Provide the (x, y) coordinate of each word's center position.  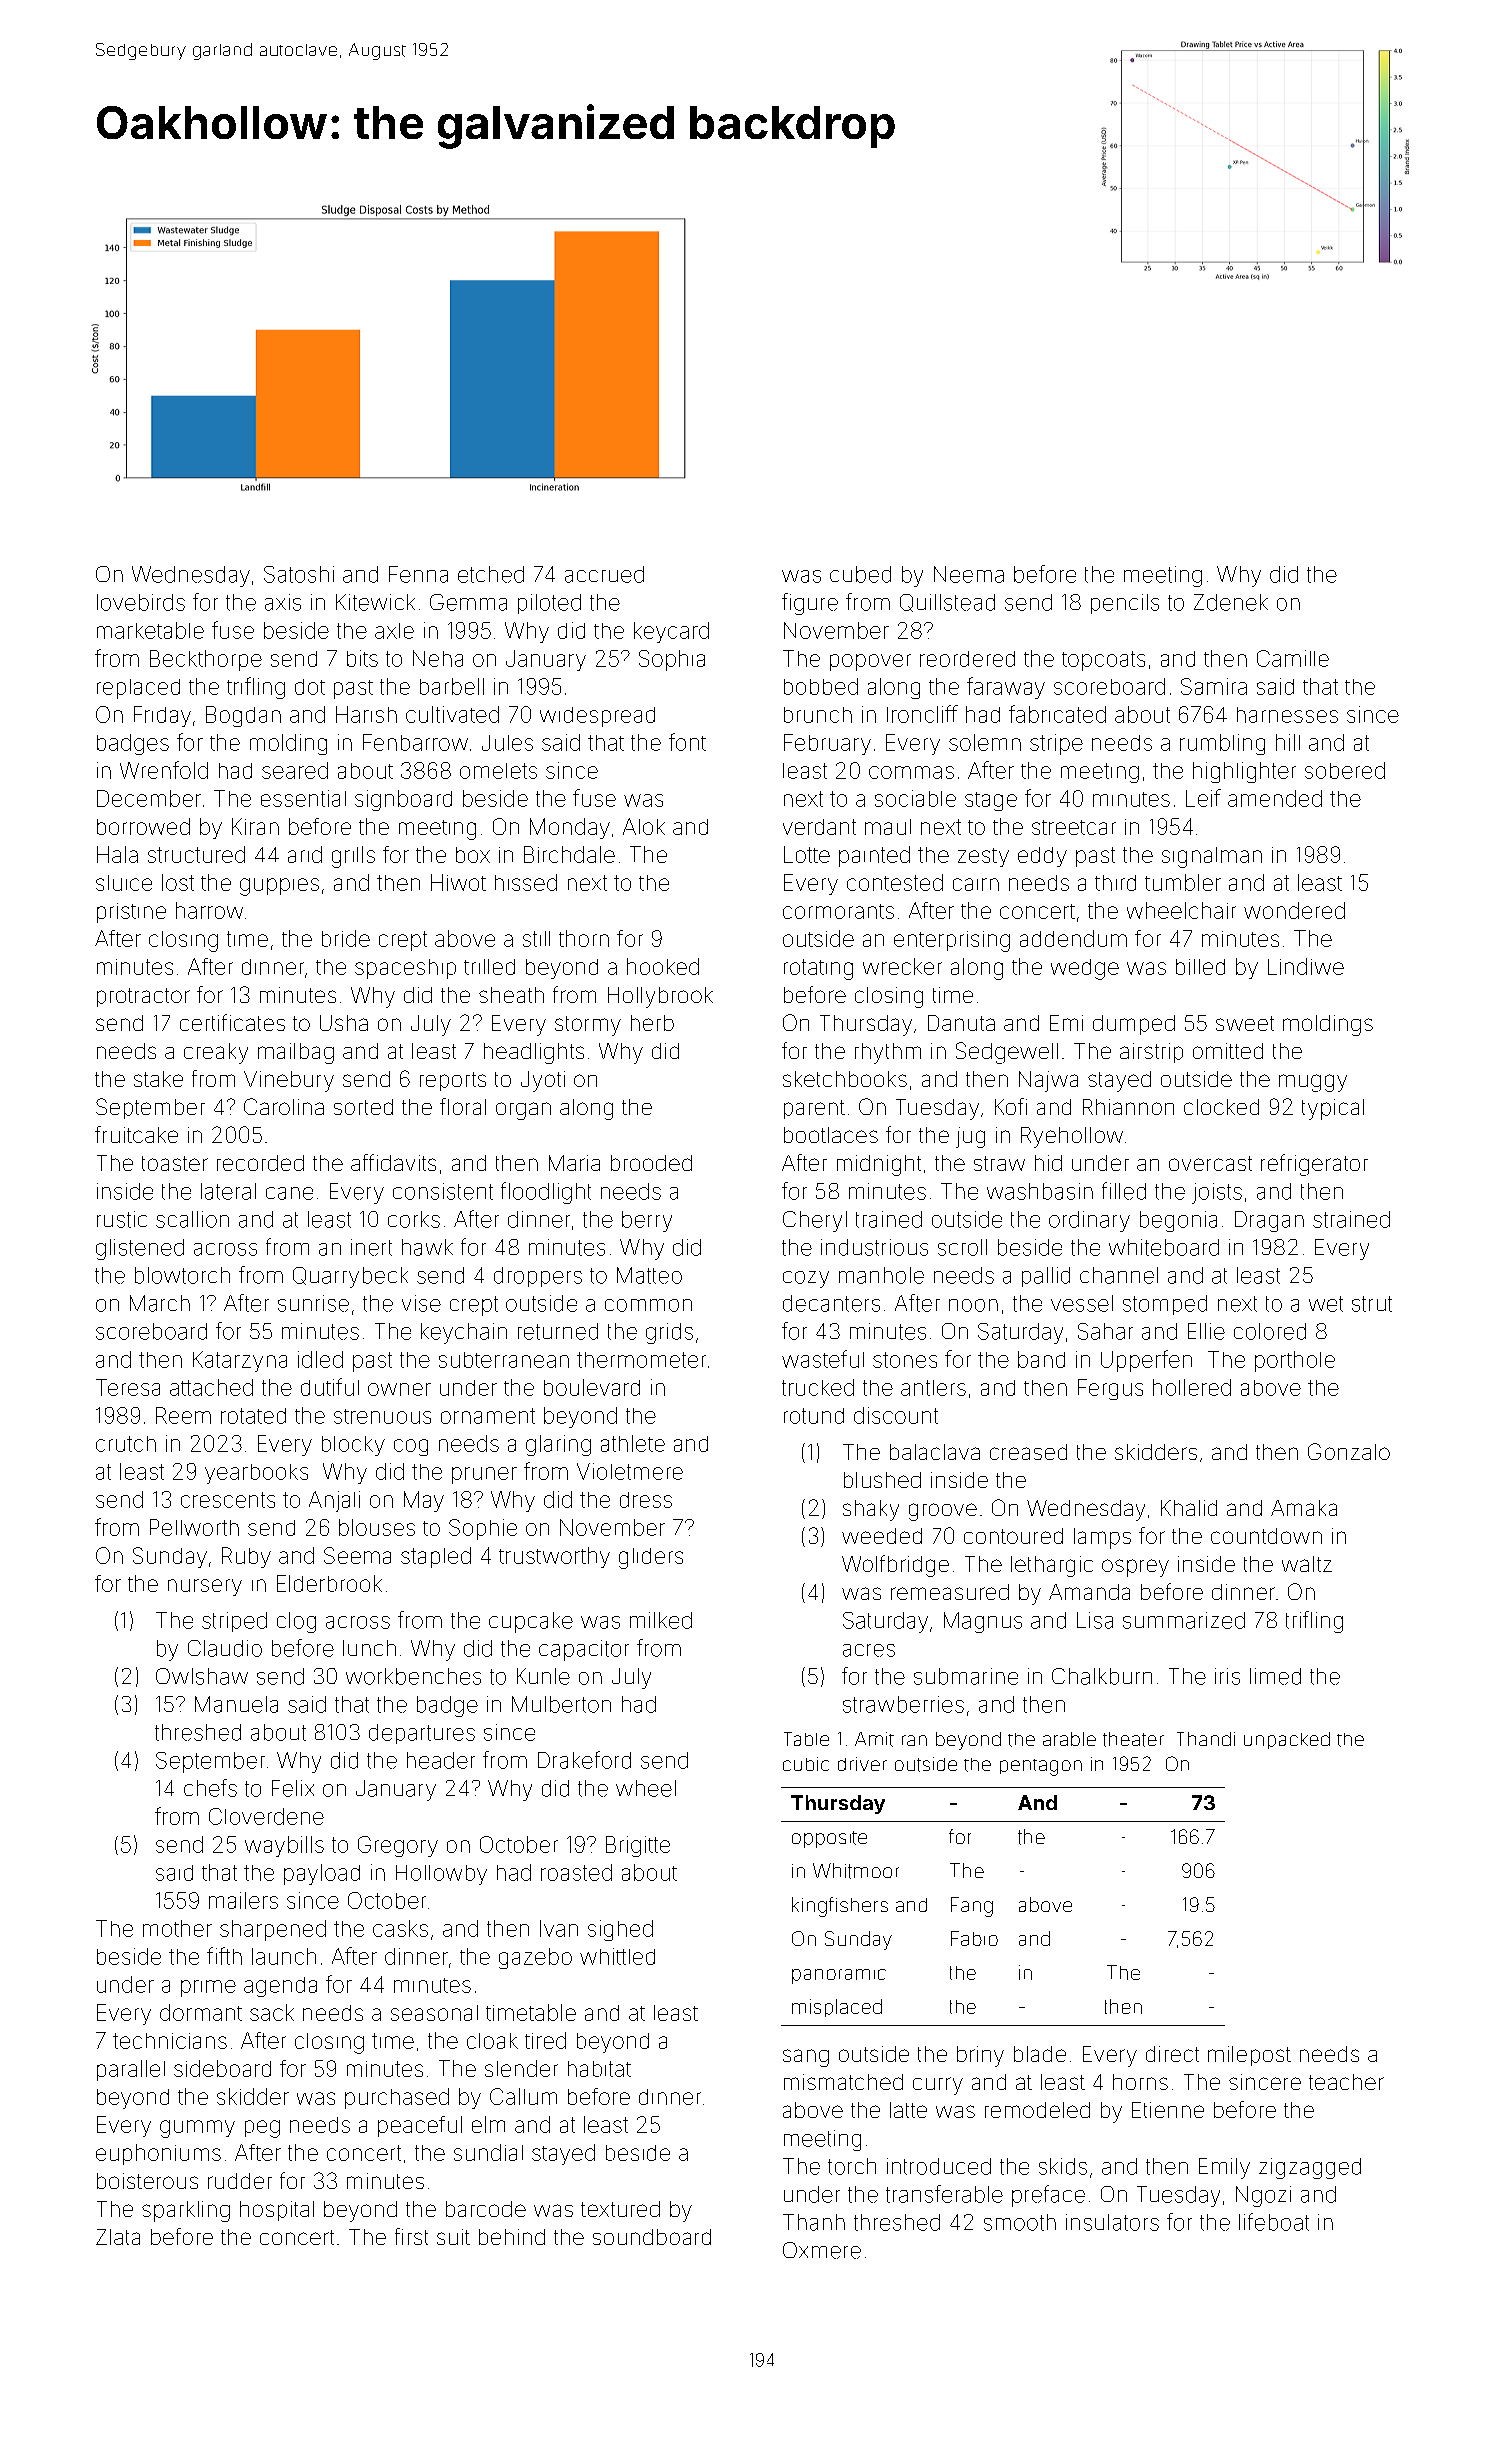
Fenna (418, 574)
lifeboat (1274, 2222)
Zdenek (1231, 602)
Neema (969, 574)
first (411, 2236)
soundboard (652, 2237)
